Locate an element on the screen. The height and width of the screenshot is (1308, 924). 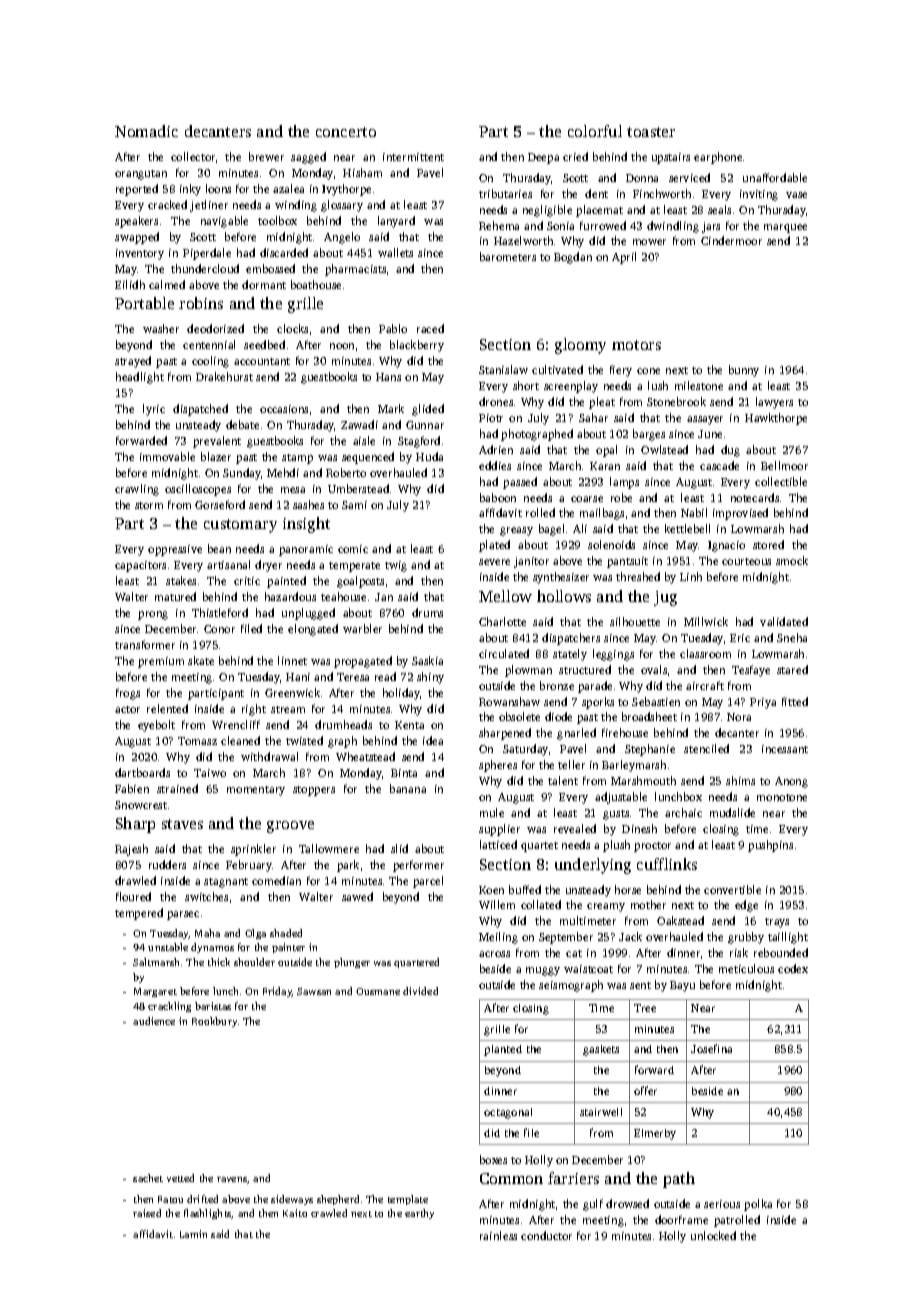
pushpins is located at coordinates (770, 846).
